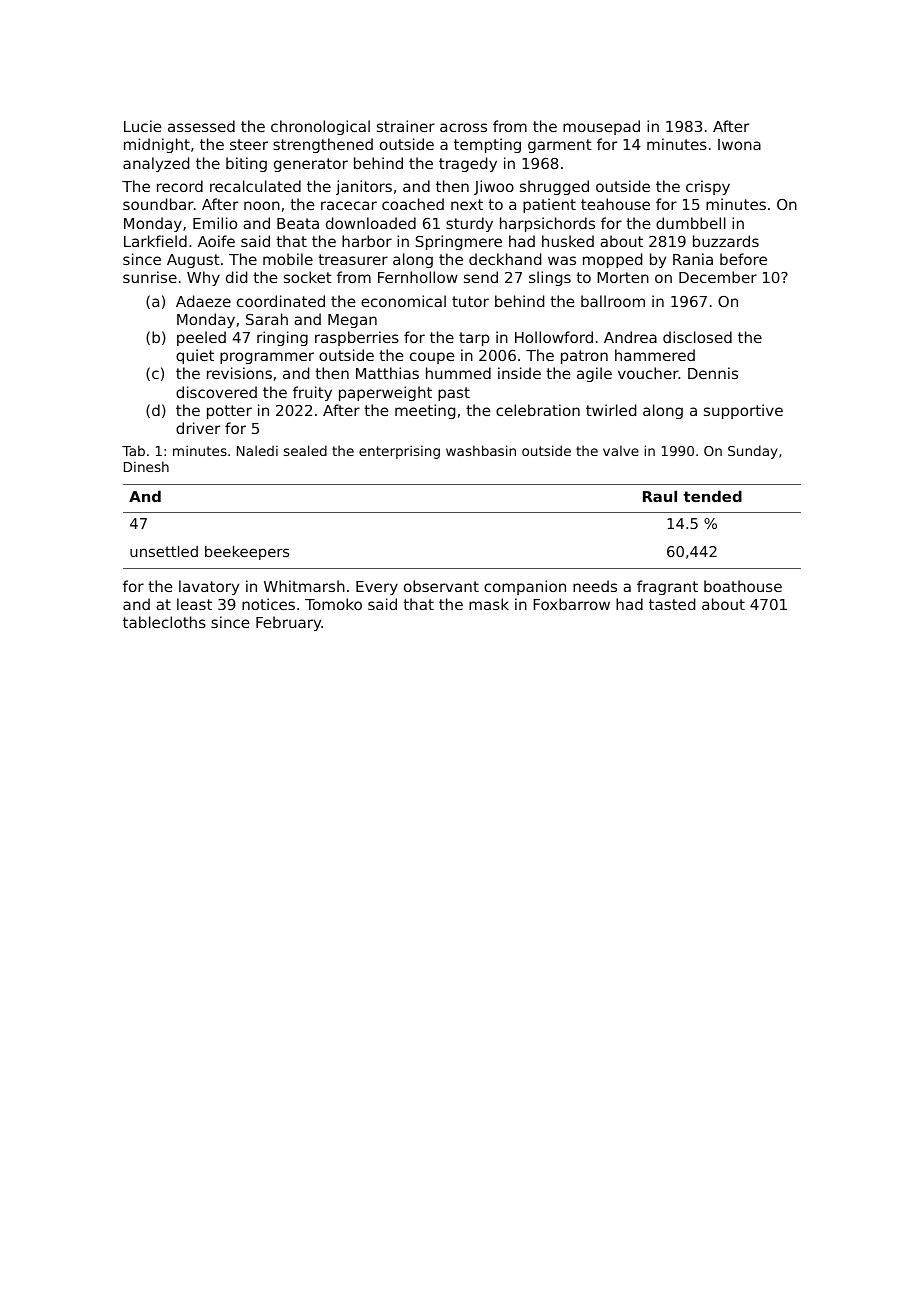 The image size is (924, 1308). I want to click on Foxbarrow, so click(571, 604).
